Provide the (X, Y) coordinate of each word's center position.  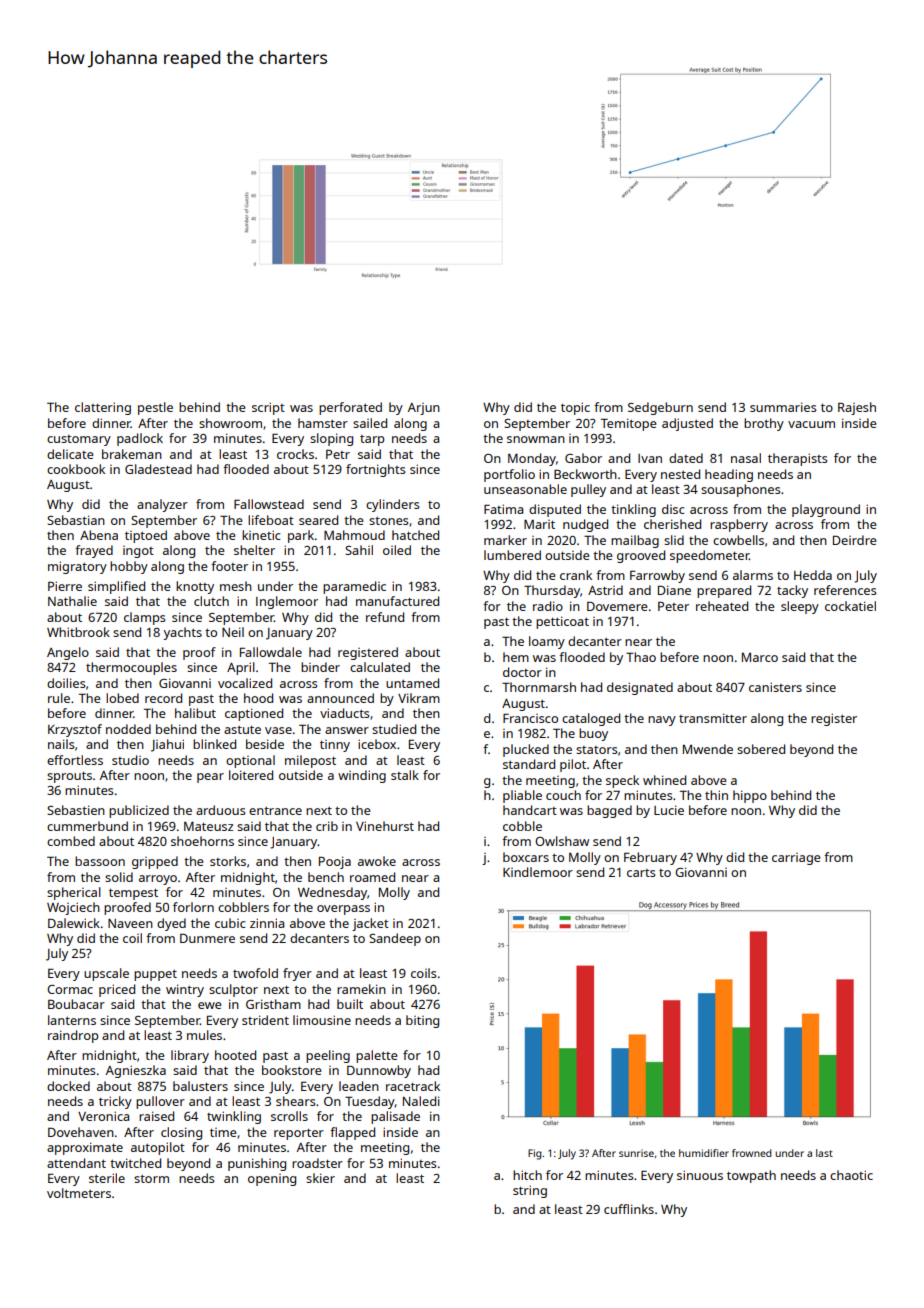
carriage (796, 859)
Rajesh (857, 408)
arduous (220, 810)
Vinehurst (385, 826)
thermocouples (131, 668)
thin (716, 795)
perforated (350, 408)
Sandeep (395, 939)
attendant (76, 1163)
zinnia (267, 923)
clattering (103, 408)
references (845, 590)
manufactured (397, 601)
